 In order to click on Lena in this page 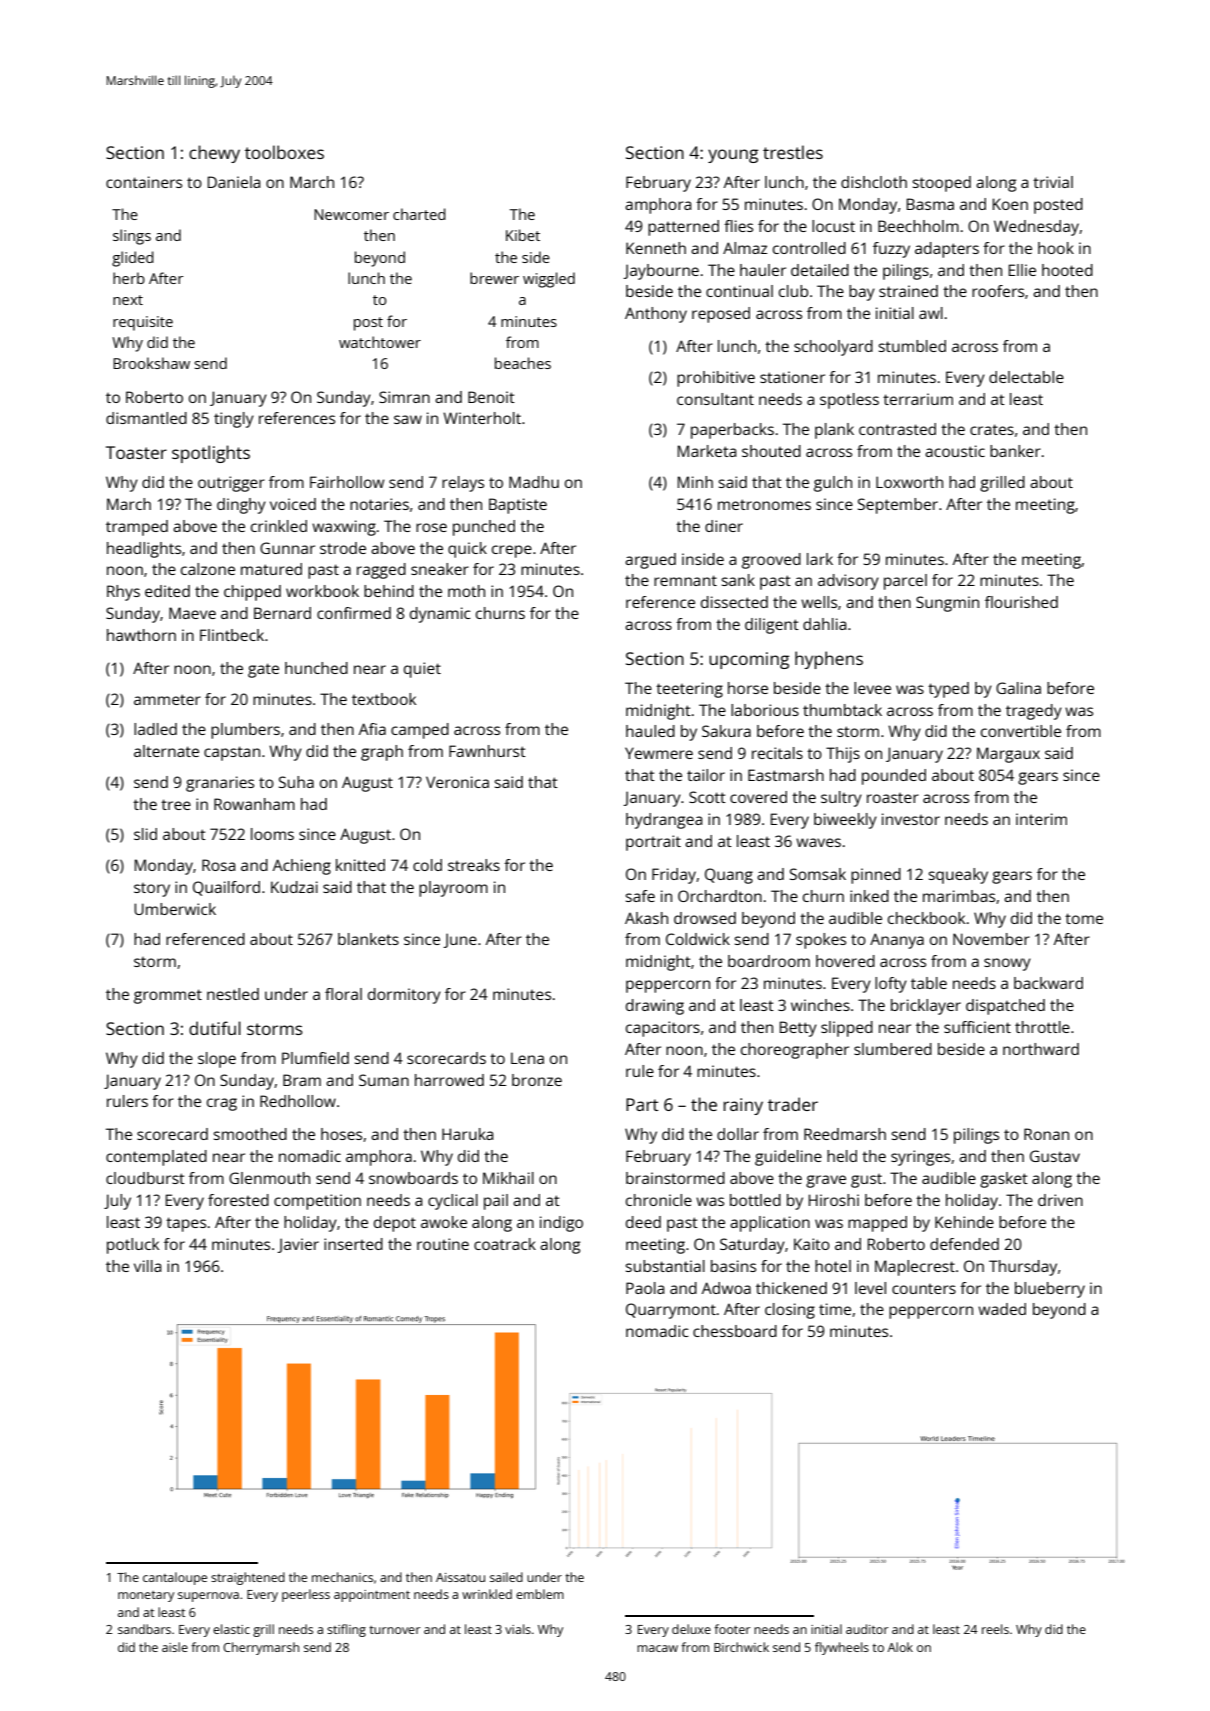, I will do `click(527, 1058)`.
